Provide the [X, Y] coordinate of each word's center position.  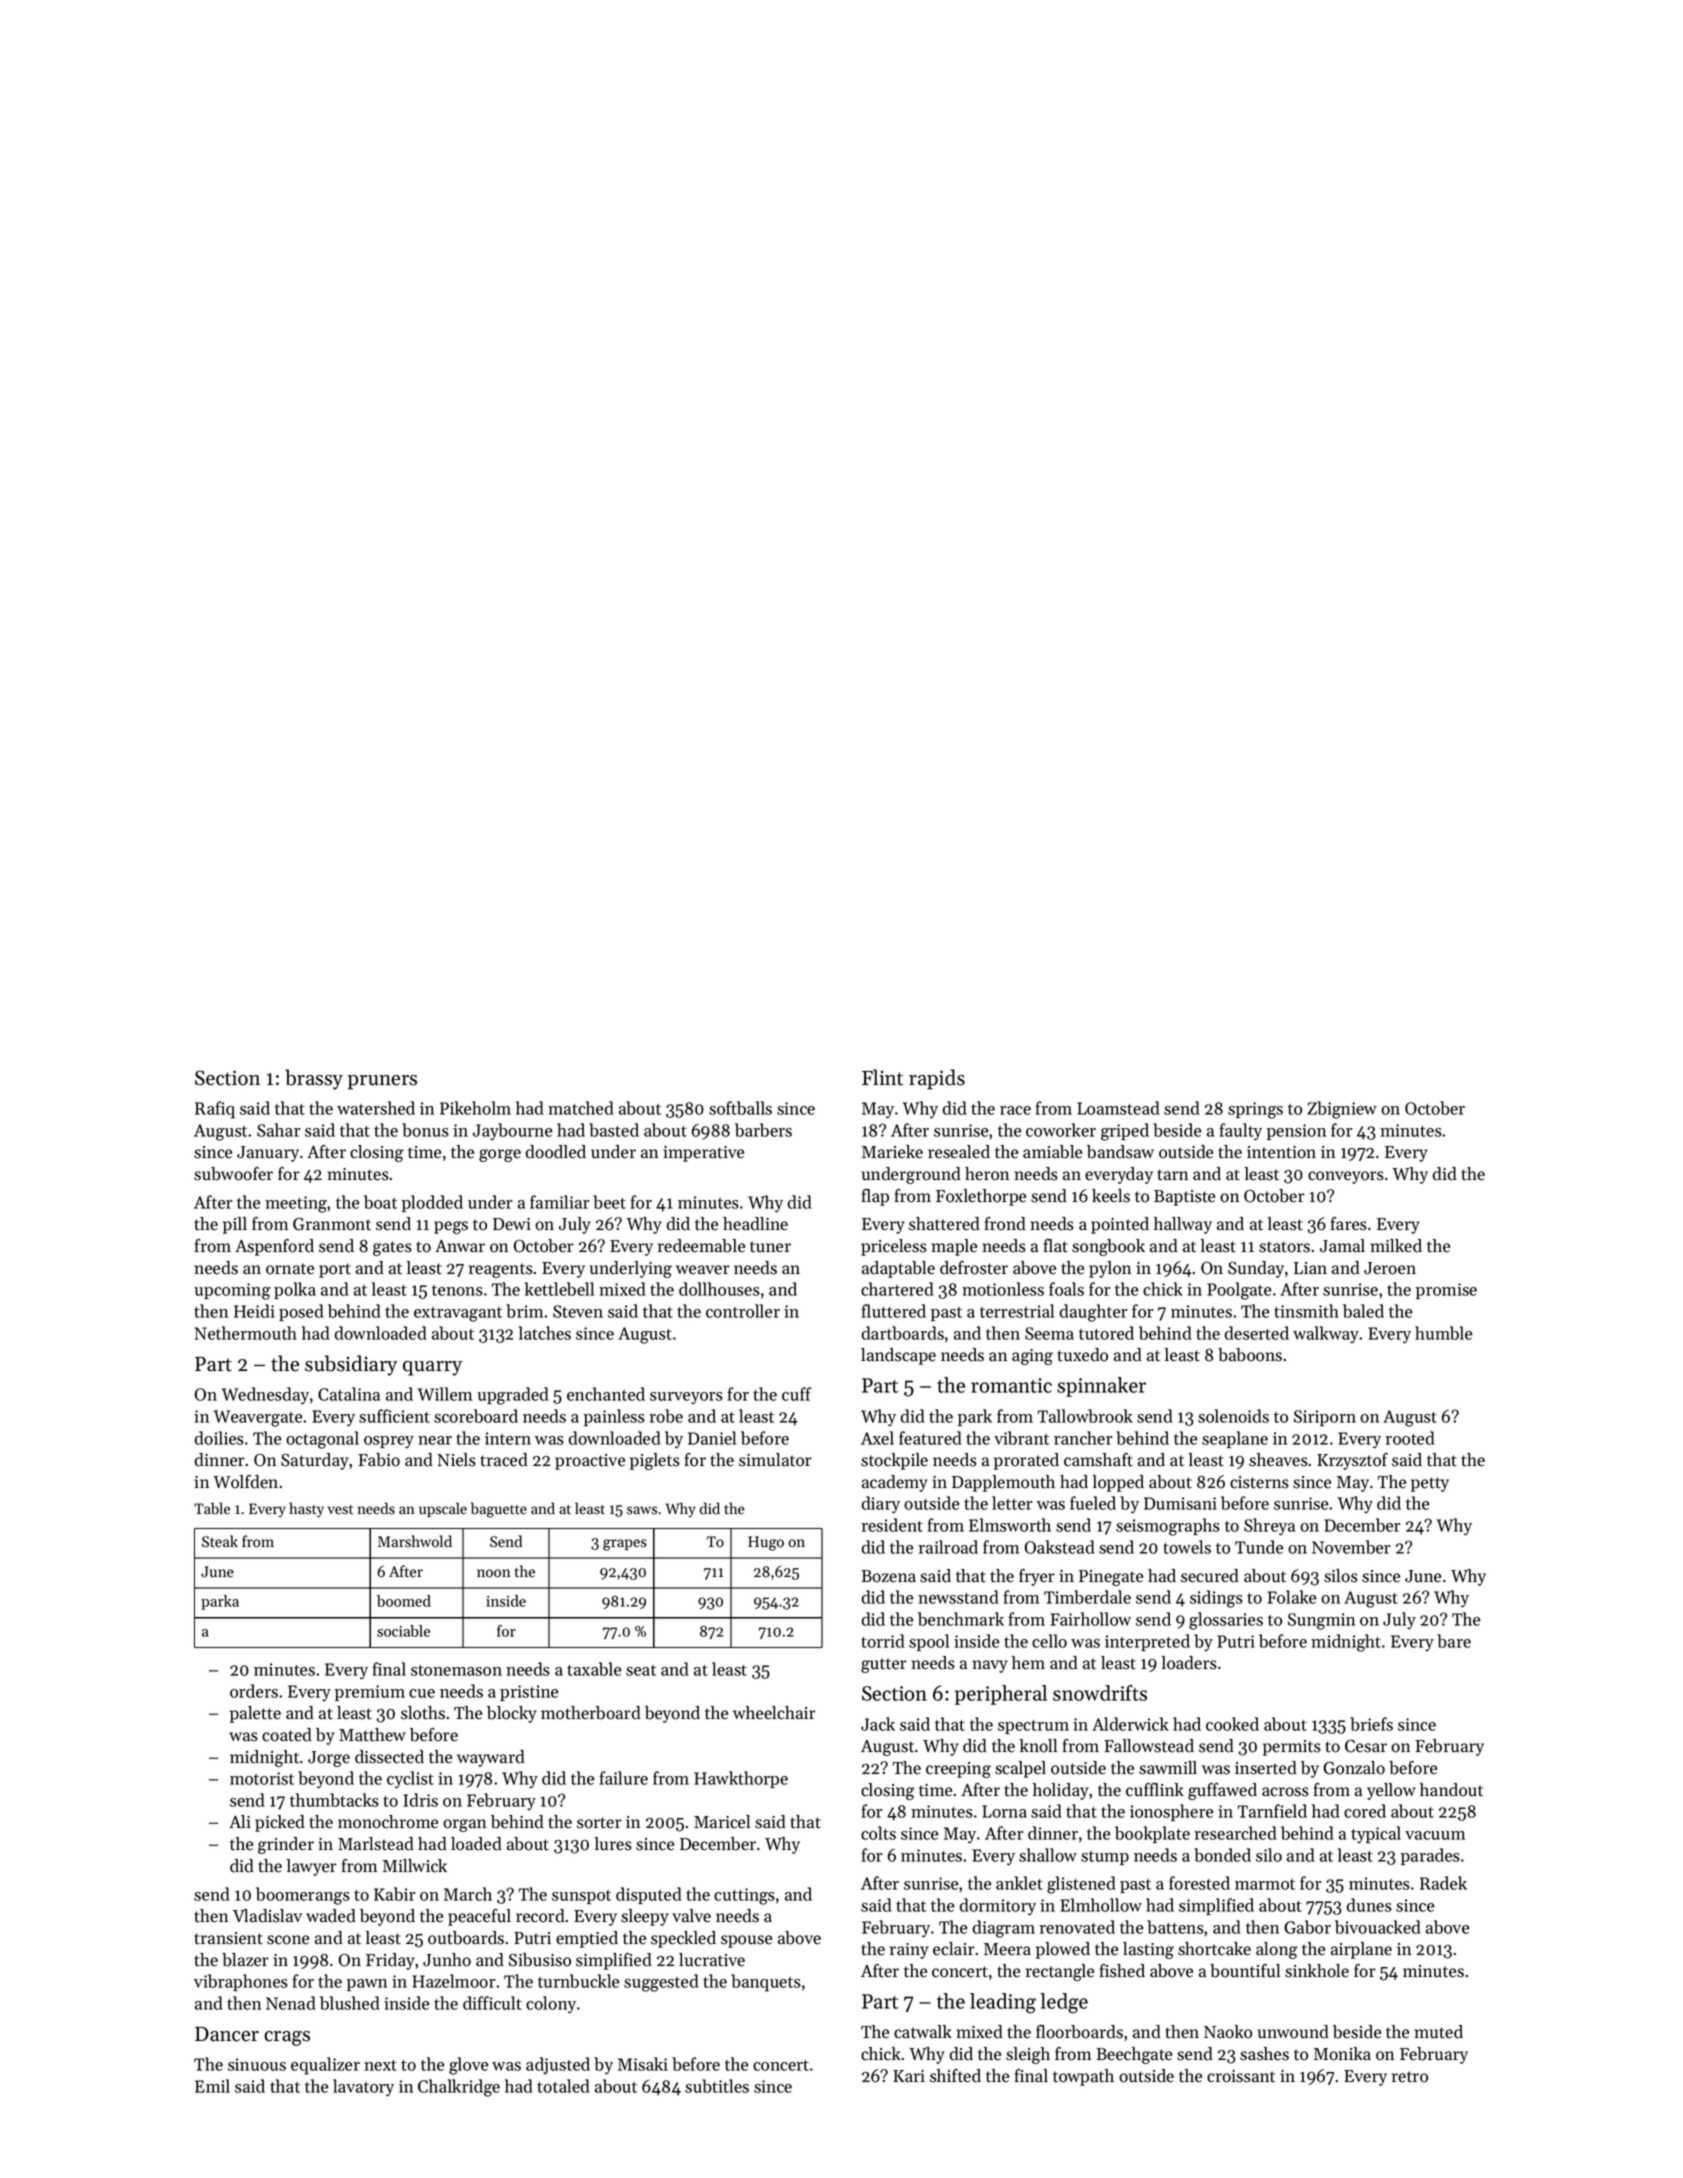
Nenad [291, 2003]
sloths [423, 1713]
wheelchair [774, 1713]
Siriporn [1325, 1418]
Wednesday [265, 1396]
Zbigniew [1342, 1110]
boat [380, 1202]
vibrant [1021, 1438]
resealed [959, 1152]
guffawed [1222, 1791]
